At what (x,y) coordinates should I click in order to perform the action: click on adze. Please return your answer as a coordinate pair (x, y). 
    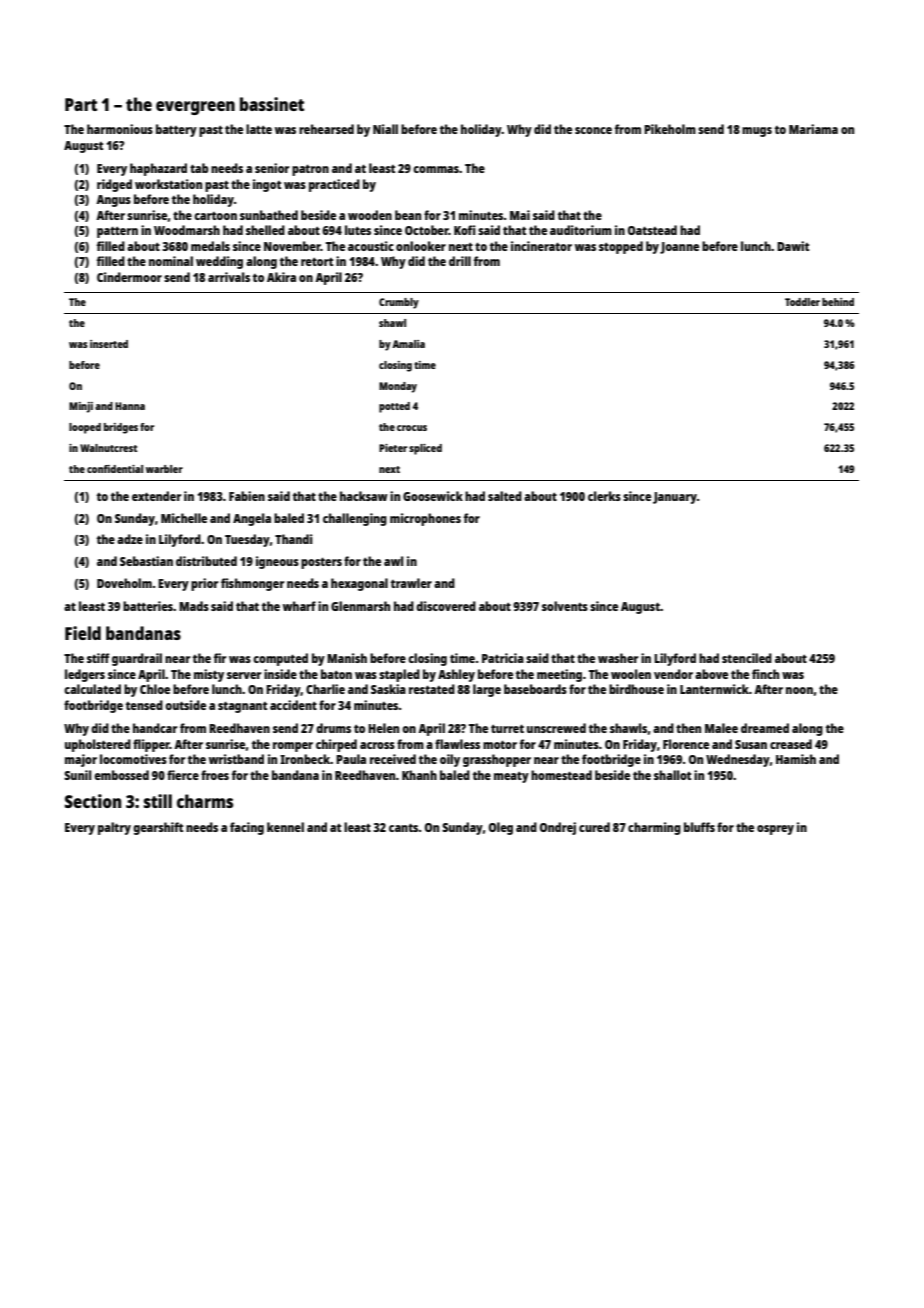
    Looking at the image, I should click on (130, 539).
